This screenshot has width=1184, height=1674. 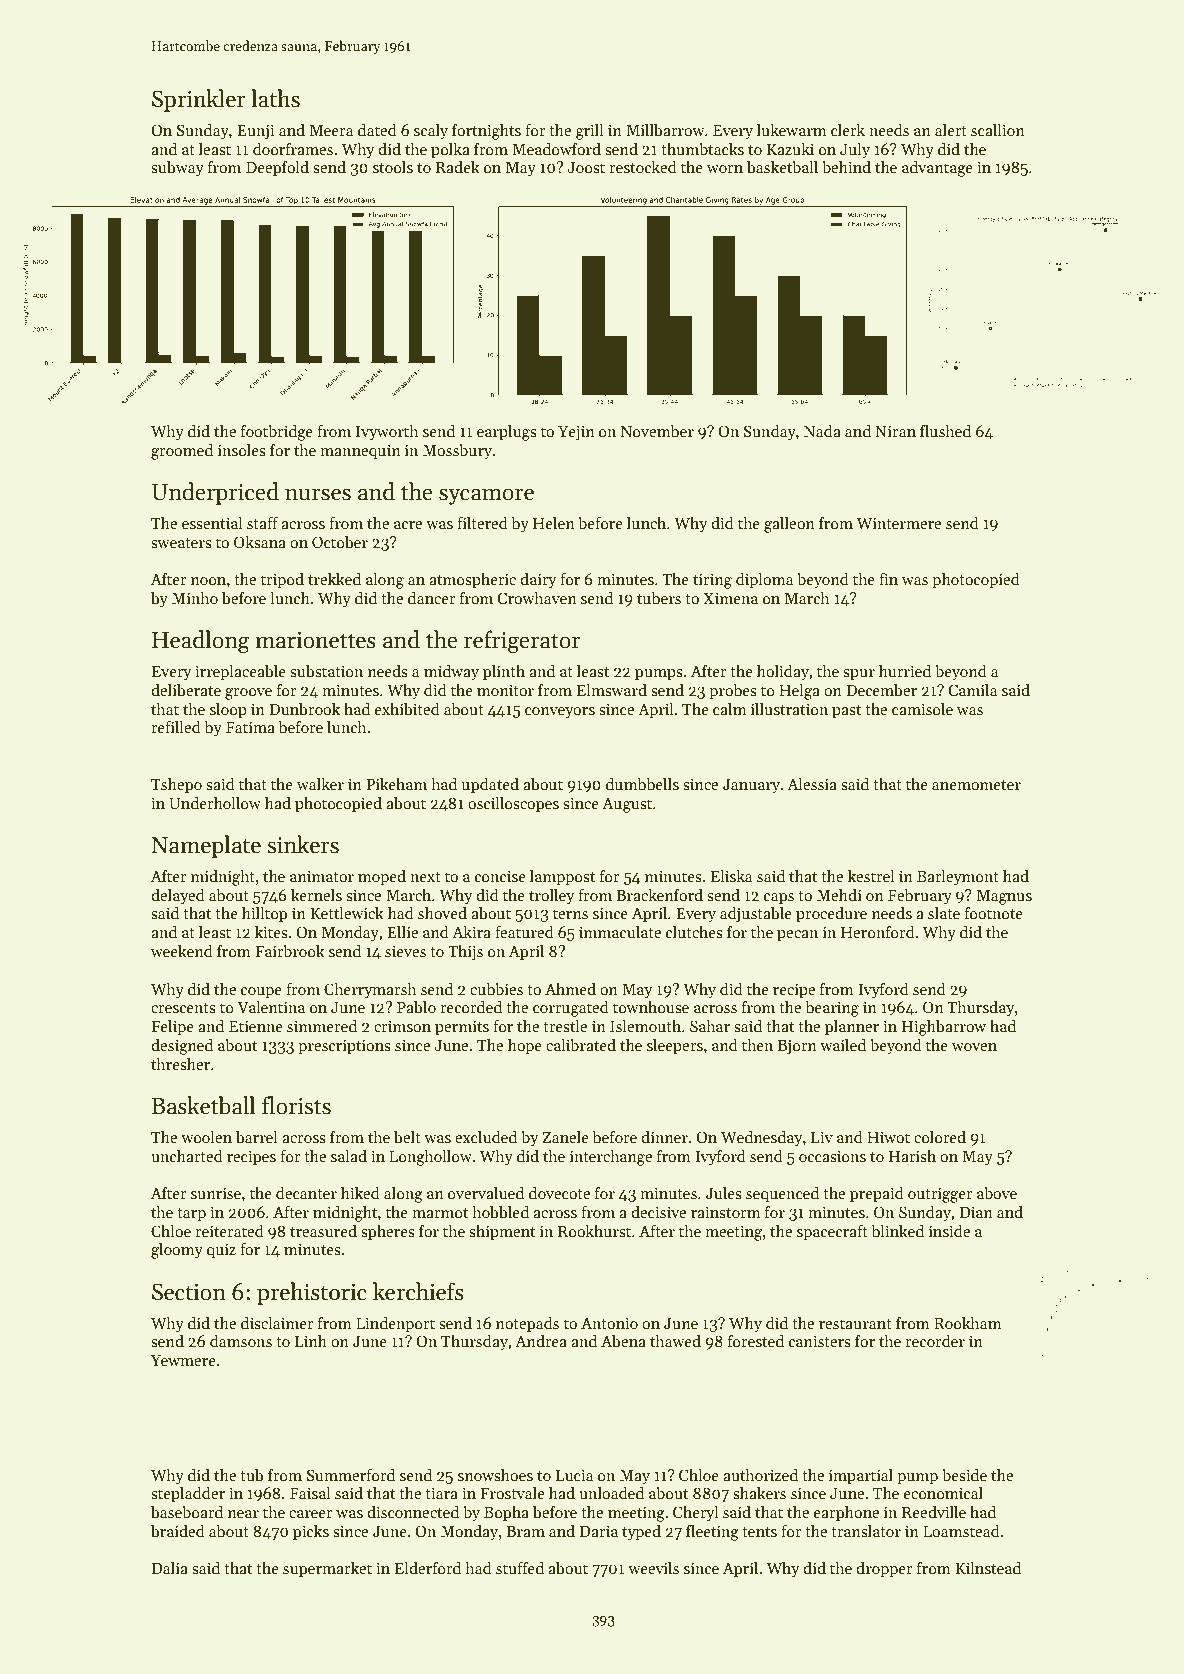 What do you see at coordinates (792, 130) in the screenshot?
I see `lukewarm` at bounding box center [792, 130].
